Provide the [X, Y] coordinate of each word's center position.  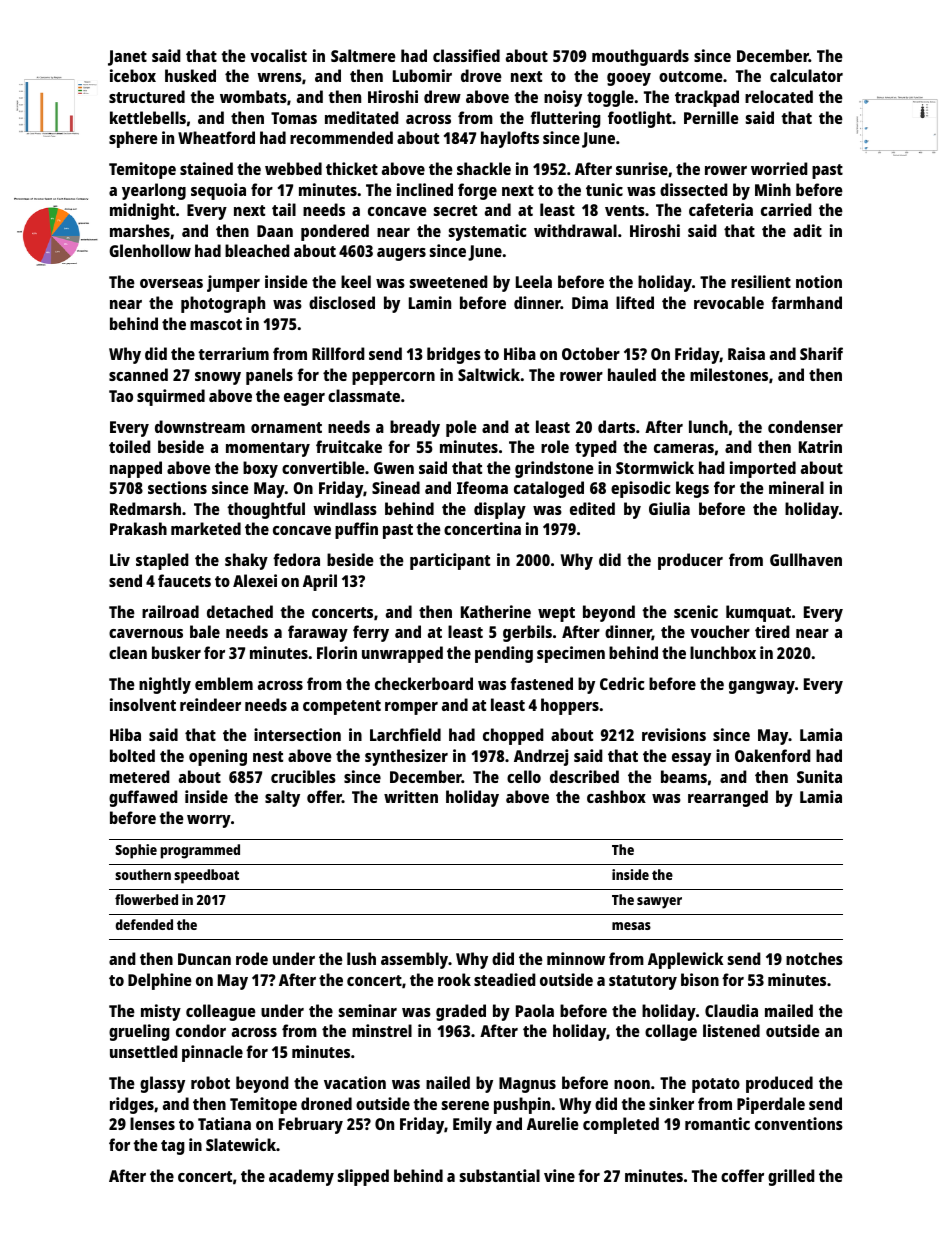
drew [442, 96]
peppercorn [393, 378]
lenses [152, 1123]
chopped [513, 736]
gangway [762, 687]
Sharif [821, 353]
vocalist [278, 55]
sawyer [659, 903]
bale [205, 631]
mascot [216, 324]
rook [454, 979]
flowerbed [146, 899]
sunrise [642, 168]
